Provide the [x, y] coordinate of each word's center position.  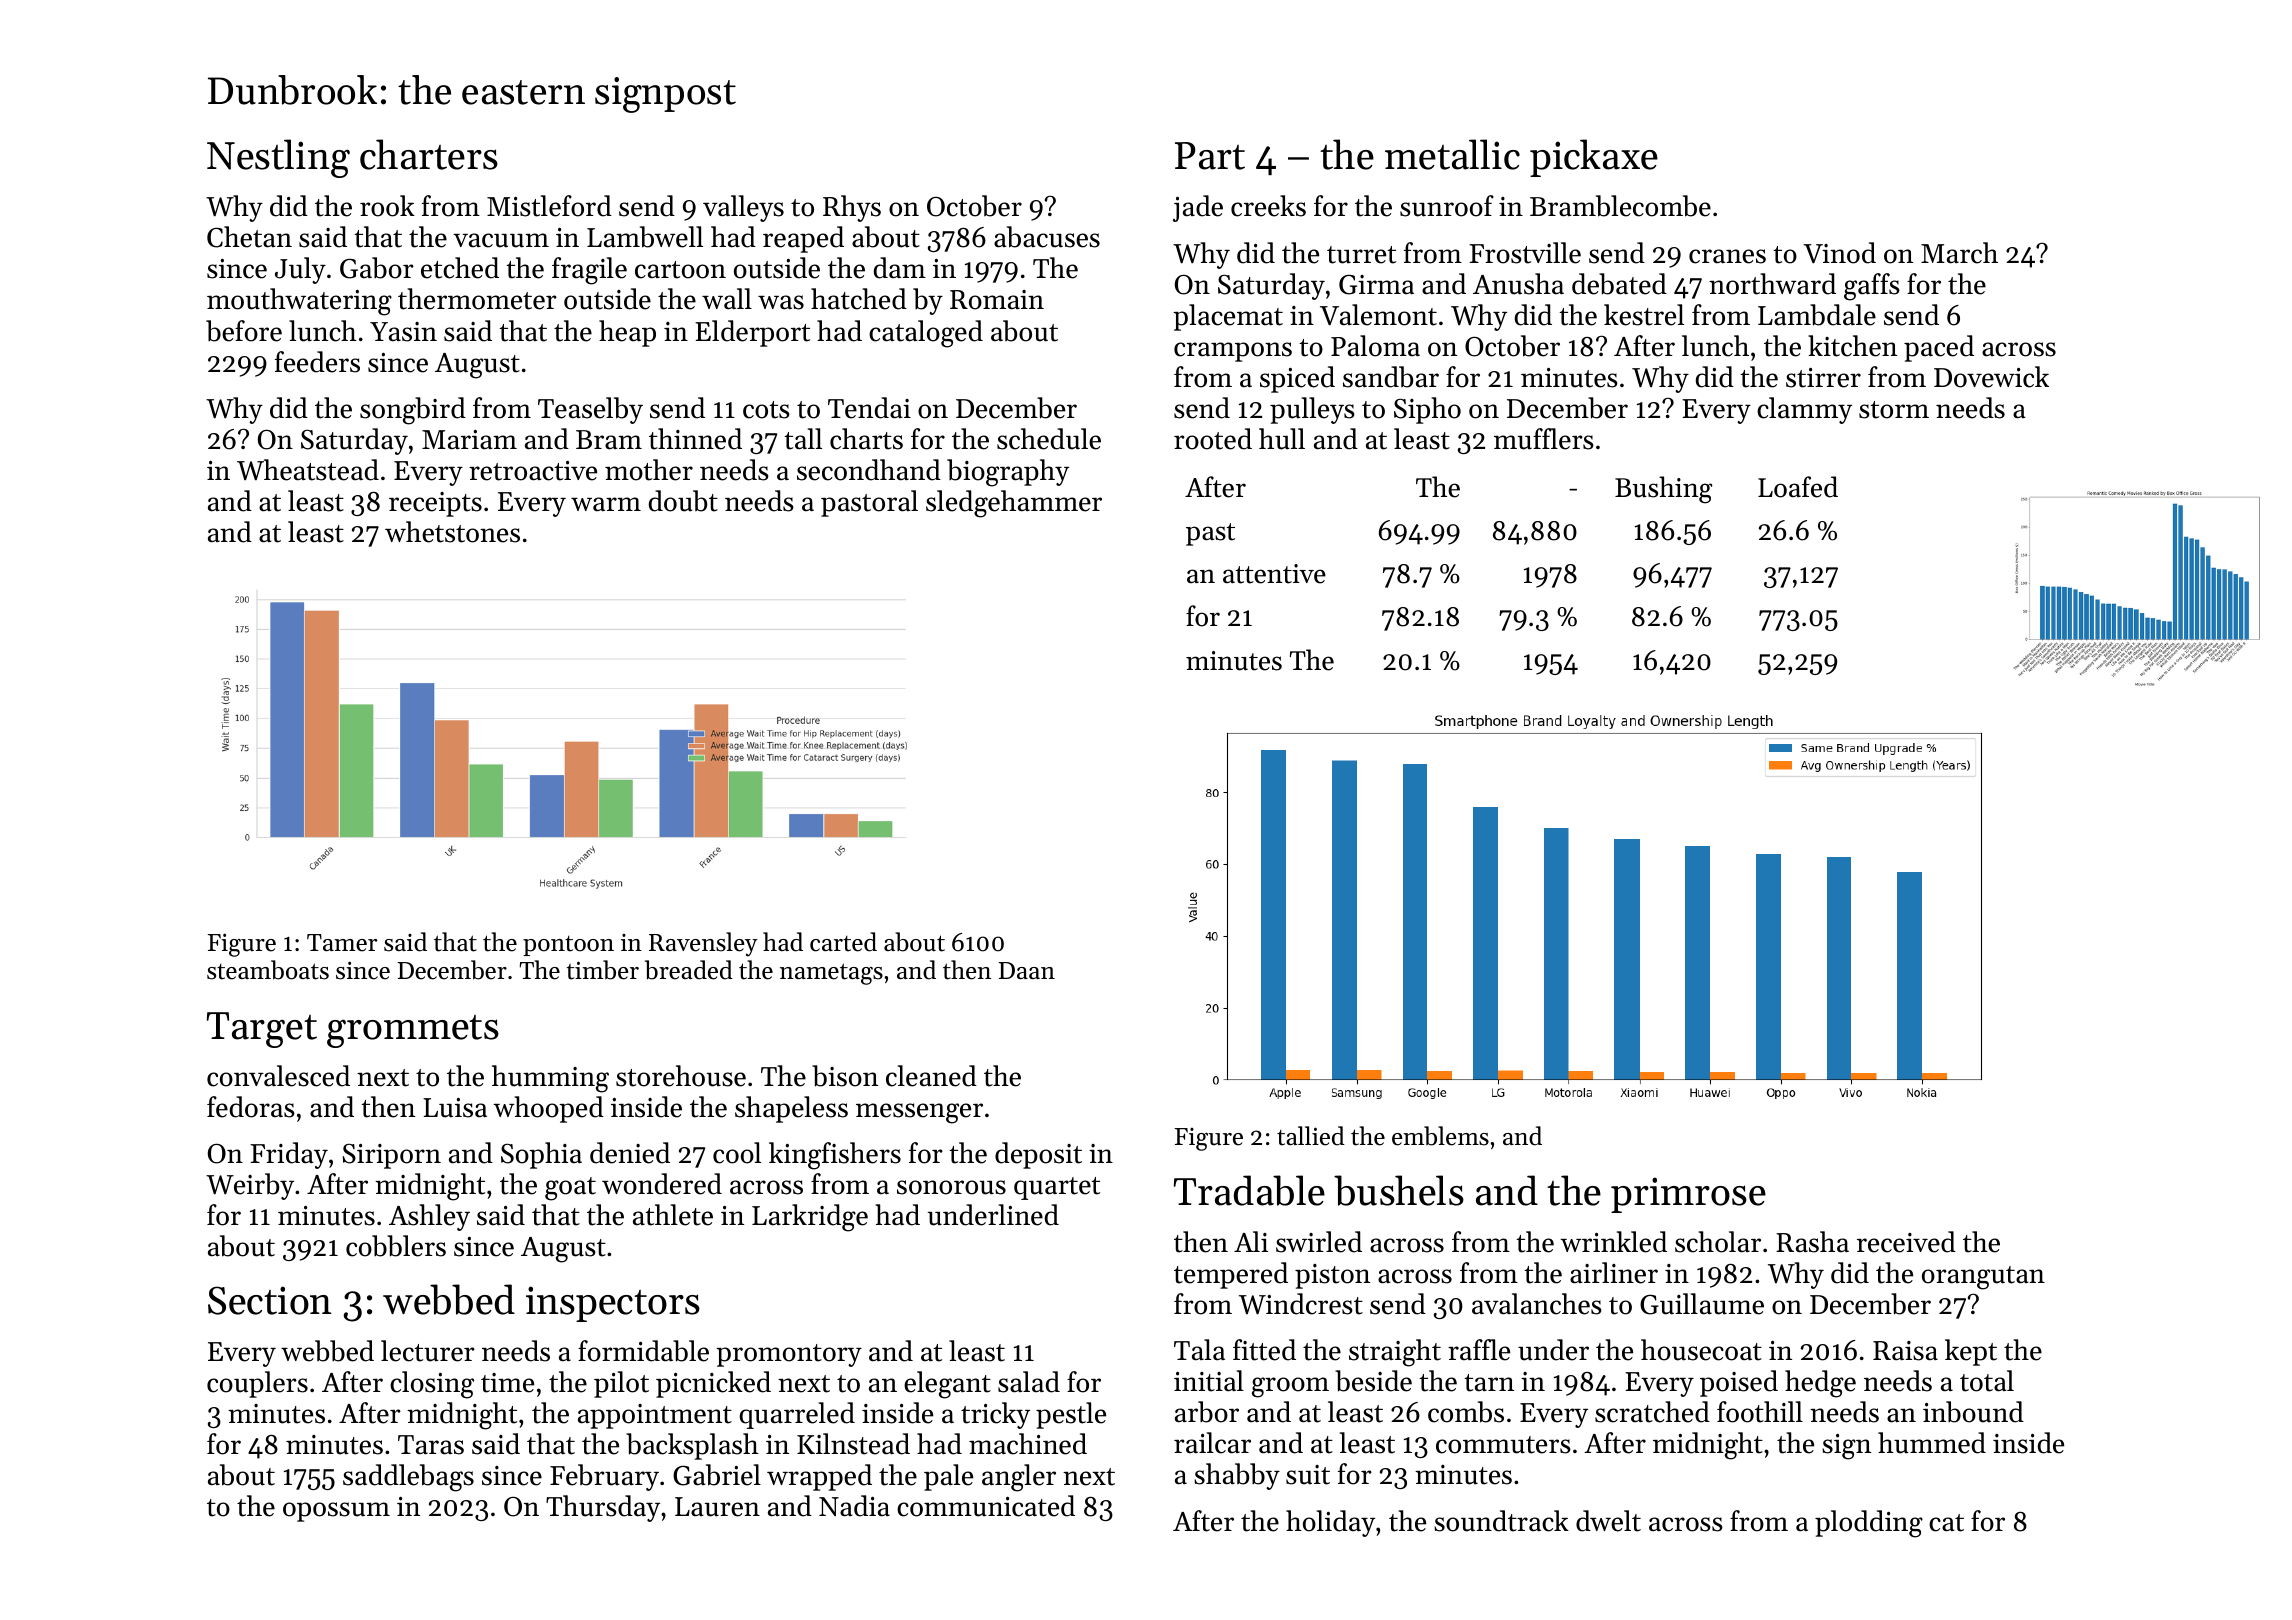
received [1906, 1242]
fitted [1264, 1350]
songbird [413, 411]
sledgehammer [1014, 504]
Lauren [717, 1507]
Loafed [1798, 487]
